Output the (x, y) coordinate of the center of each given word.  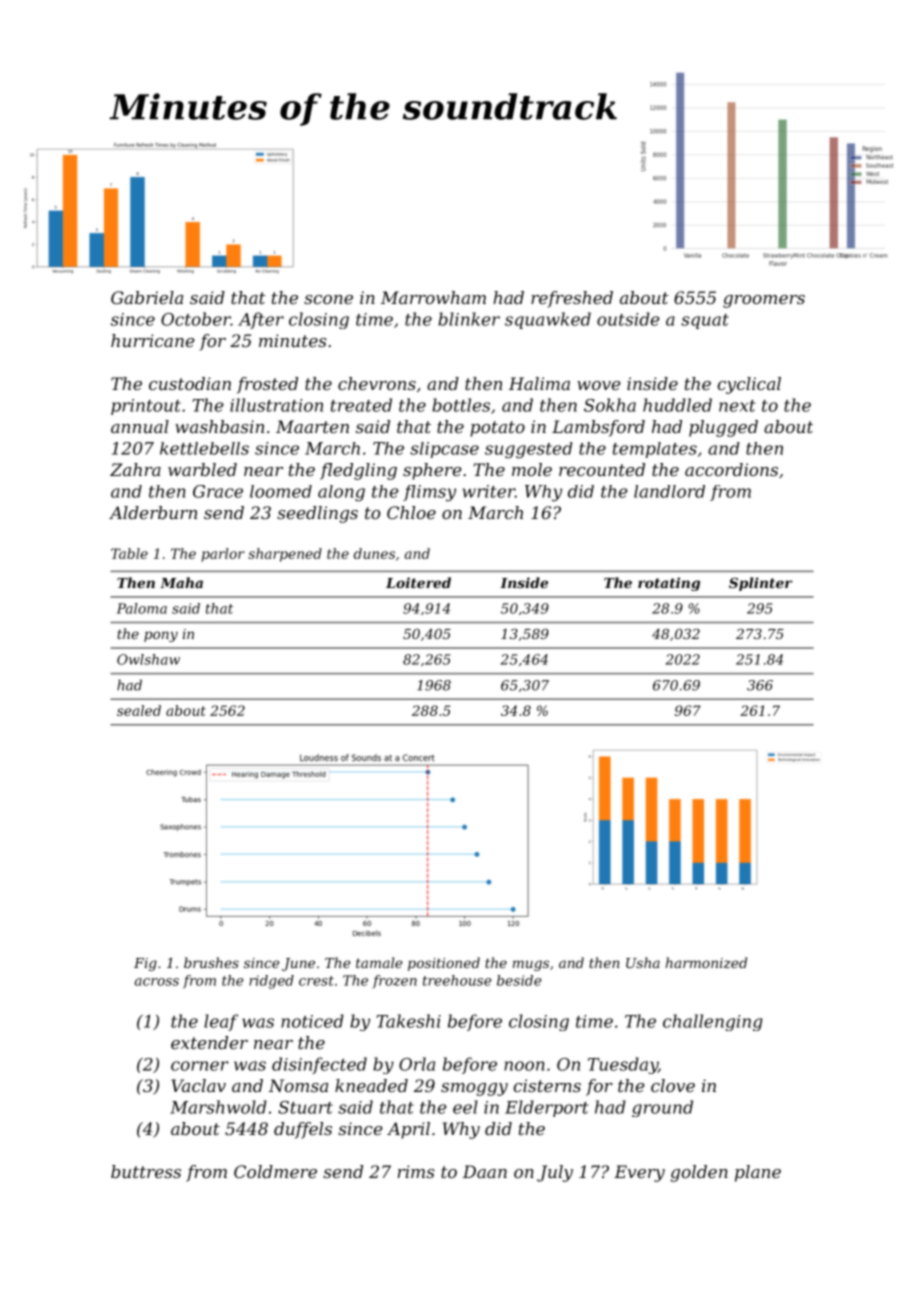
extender (209, 1042)
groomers (764, 301)
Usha (643, 962)
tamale (379, 962)
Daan (485, 1171)
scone (328, 299)
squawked (548, 320)
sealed (139, 710)
